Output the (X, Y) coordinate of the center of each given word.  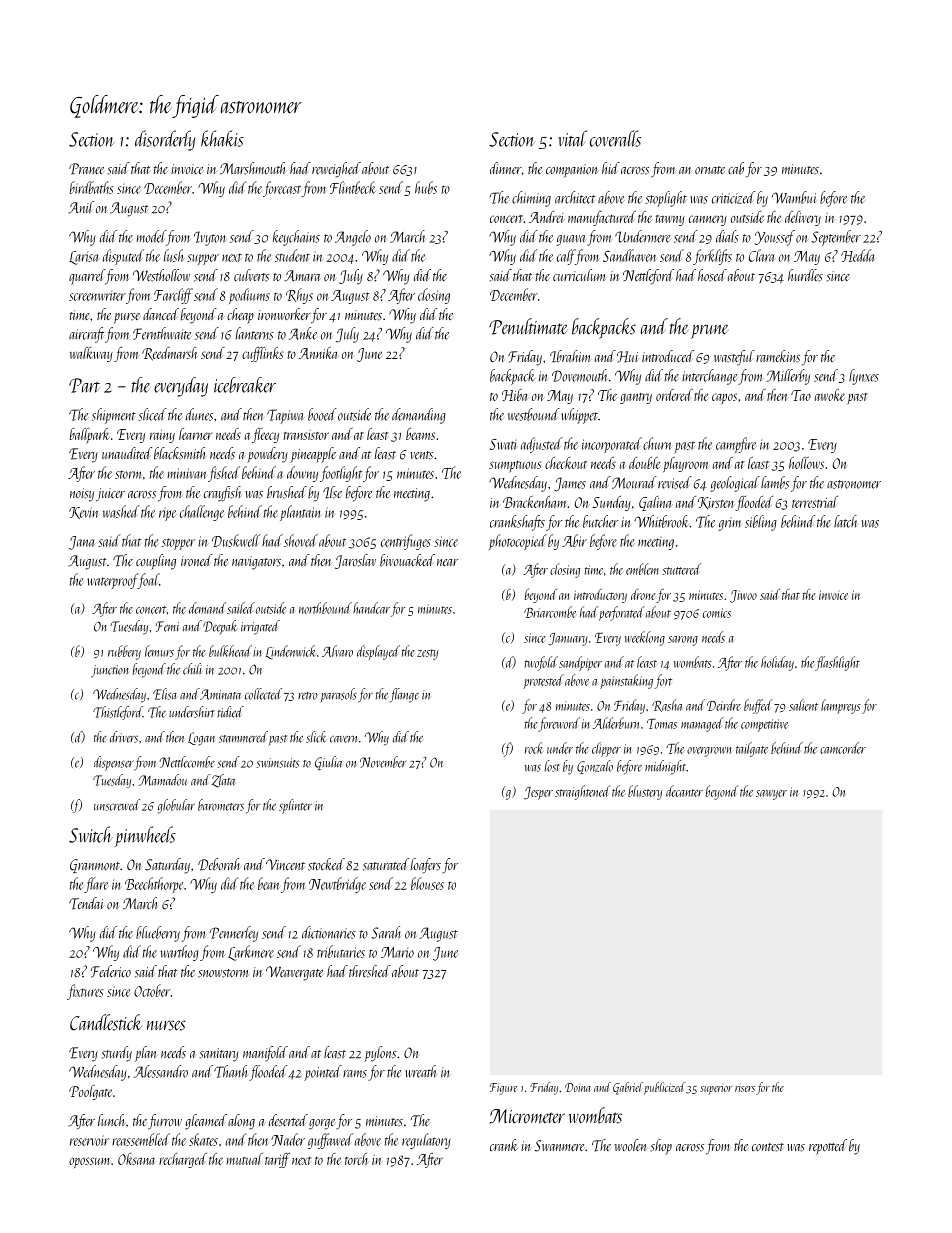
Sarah (387, 932)
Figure (503, 1089)
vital (572, 138)
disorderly (165, 140)
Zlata (223, 781)
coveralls (615, 138)
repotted (828, 1147)
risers (745, 1087)
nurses (166, 1025)
